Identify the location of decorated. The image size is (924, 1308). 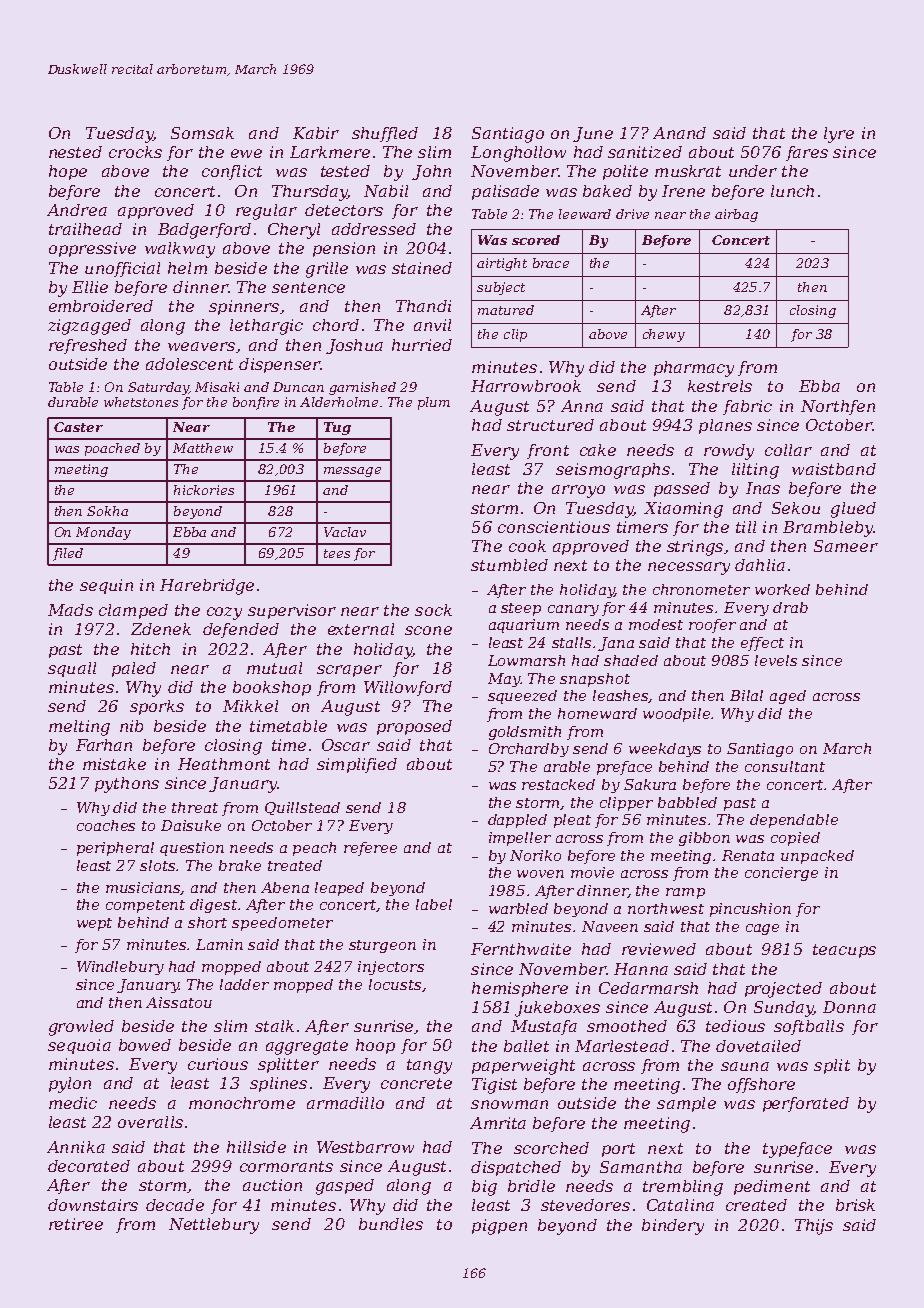
(89, 1166).
